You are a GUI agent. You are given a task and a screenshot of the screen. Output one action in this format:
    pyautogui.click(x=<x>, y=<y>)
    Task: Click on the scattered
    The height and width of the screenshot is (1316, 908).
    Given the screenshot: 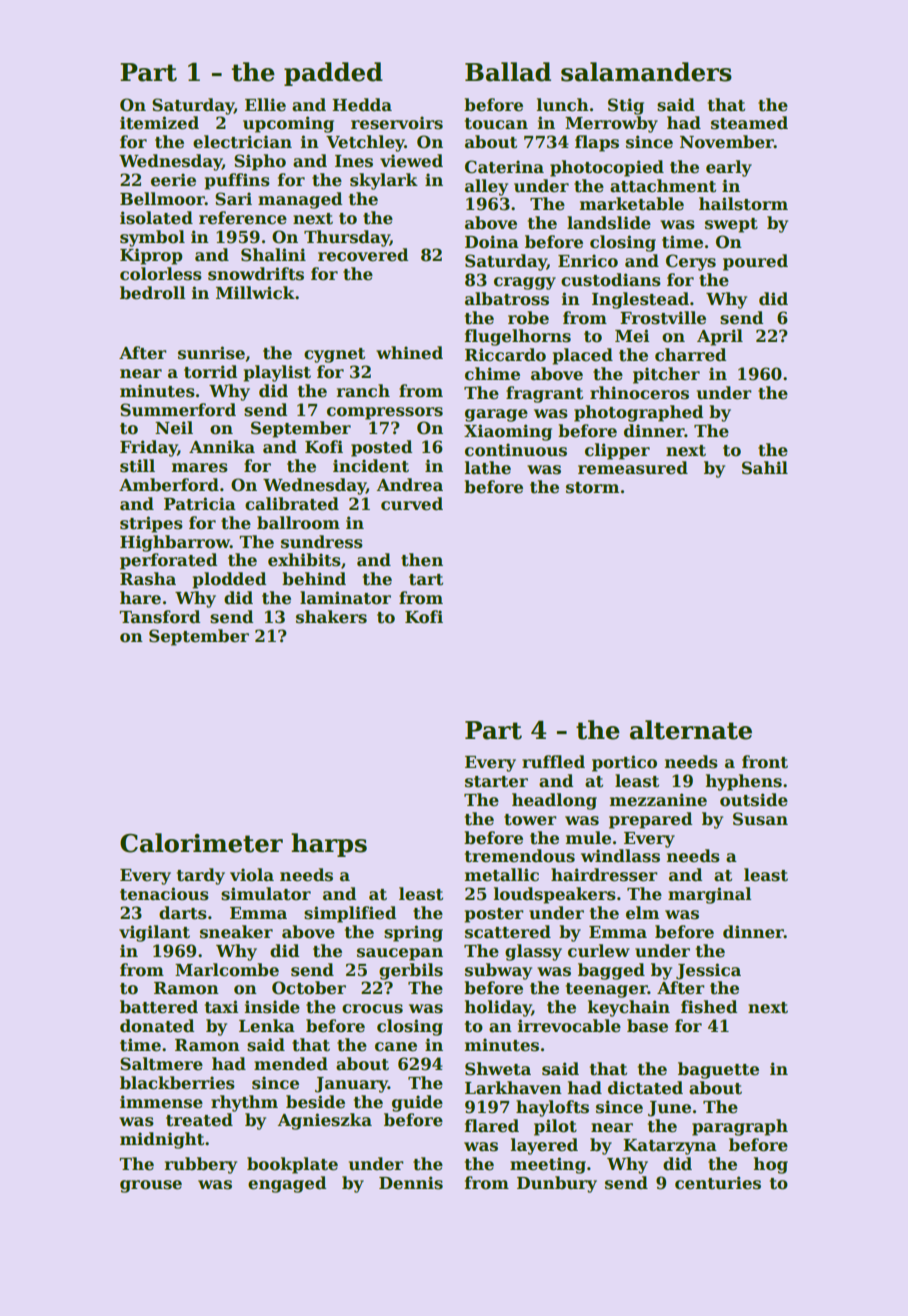 What is the action you would take?
    pyautogui.click(x=508, y=932)
